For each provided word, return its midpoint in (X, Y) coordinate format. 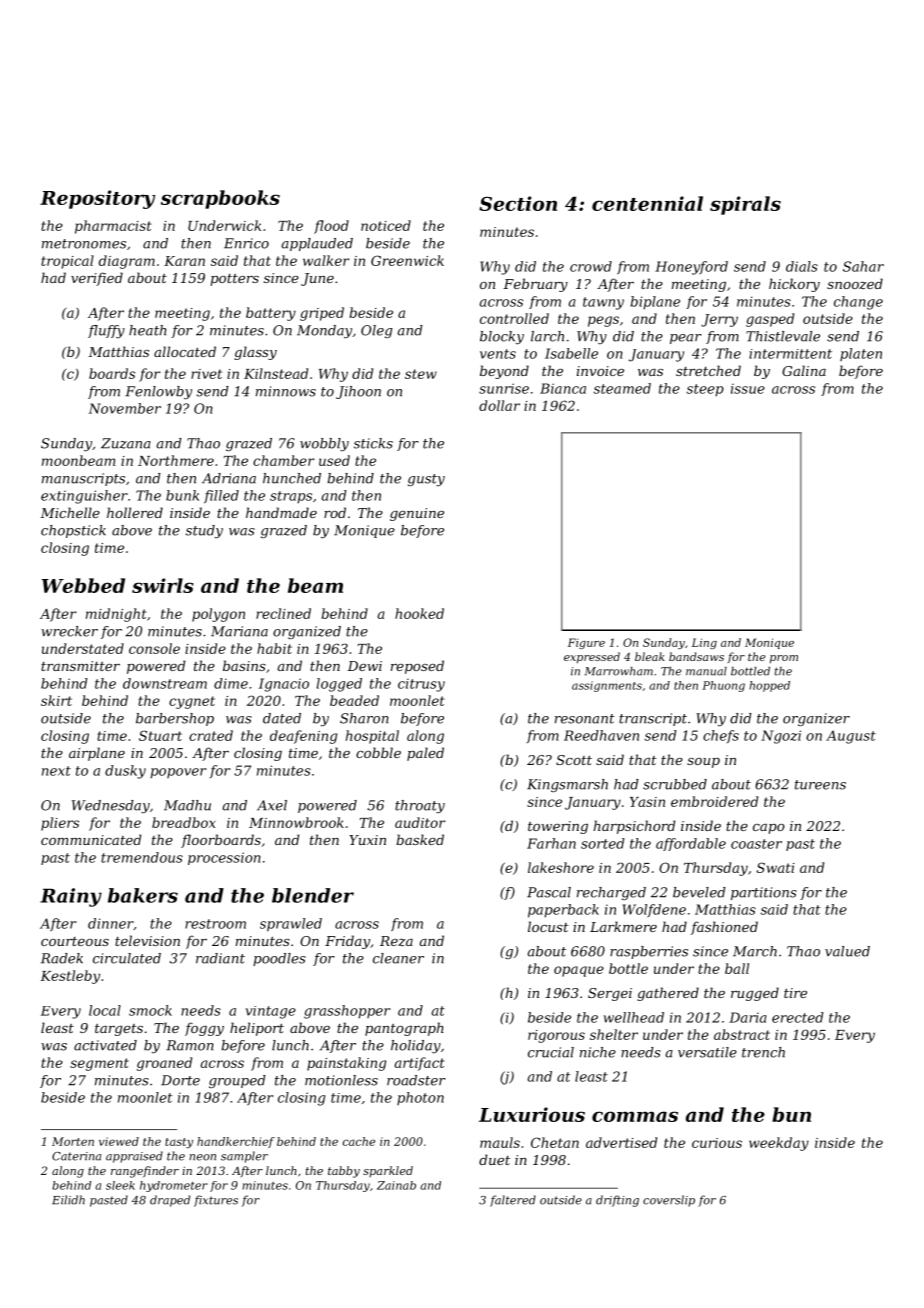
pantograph (404, 1029)
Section (518, 203)
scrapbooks (220, 199)
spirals (745, 205)
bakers (143, 895)
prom (784, 659)
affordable (691, 844)
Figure (586, 643)
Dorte (180, 1080)
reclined (283, 613)
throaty (420, 806)
